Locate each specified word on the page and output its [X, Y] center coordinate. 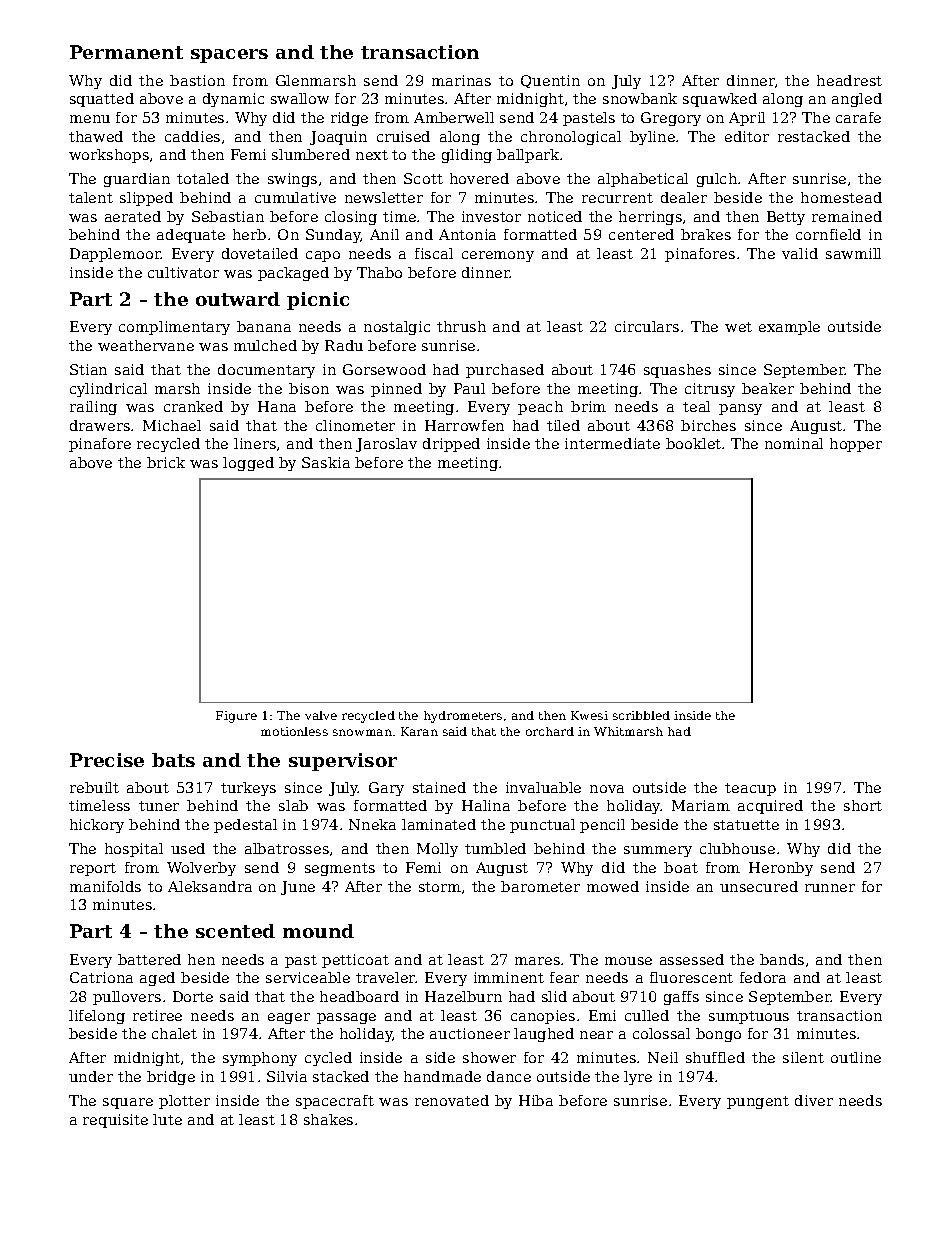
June [298, 888]
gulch [717, 180]
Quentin [550, 81]
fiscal [434, 253]
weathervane [146, 345]
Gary [386, 789]
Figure [236, 717]
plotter [184, 1102]
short [863, 805]
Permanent [126, 52]
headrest [849, 80]
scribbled [641, 715]
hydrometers [463, 717]
